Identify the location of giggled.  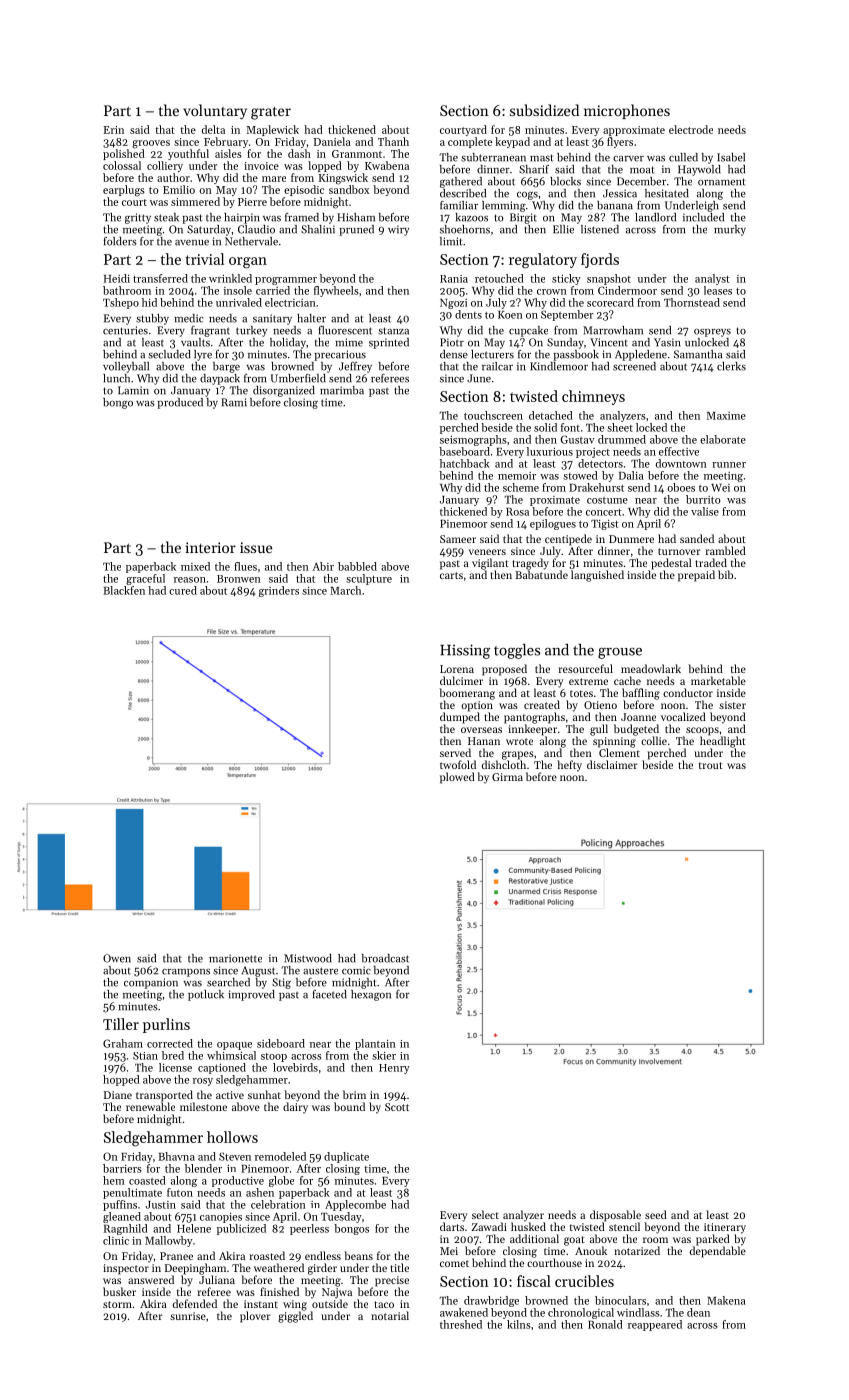
(295, 1317).
